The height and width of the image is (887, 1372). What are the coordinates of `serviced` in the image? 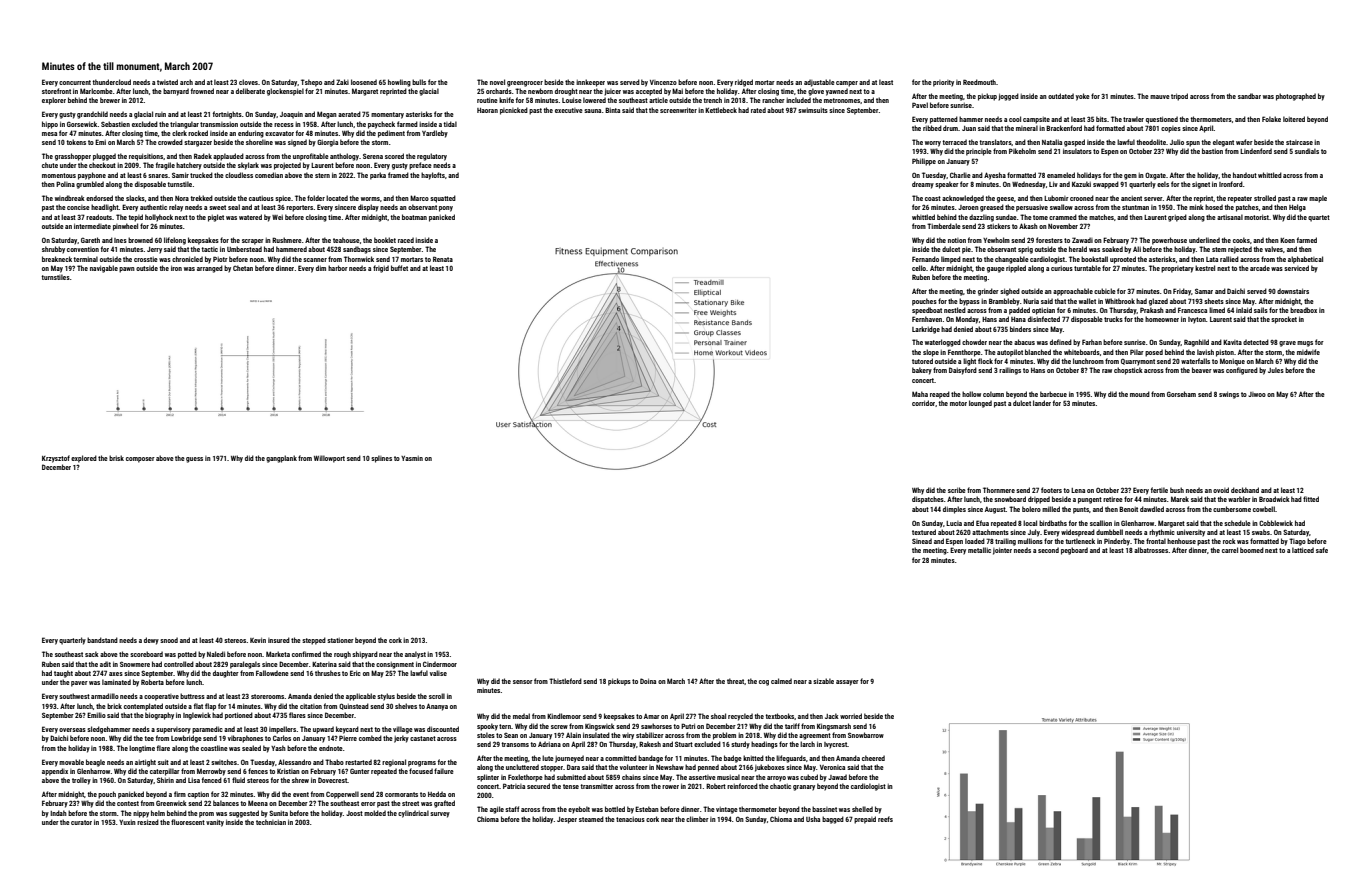 It's located at (1296, 268).
